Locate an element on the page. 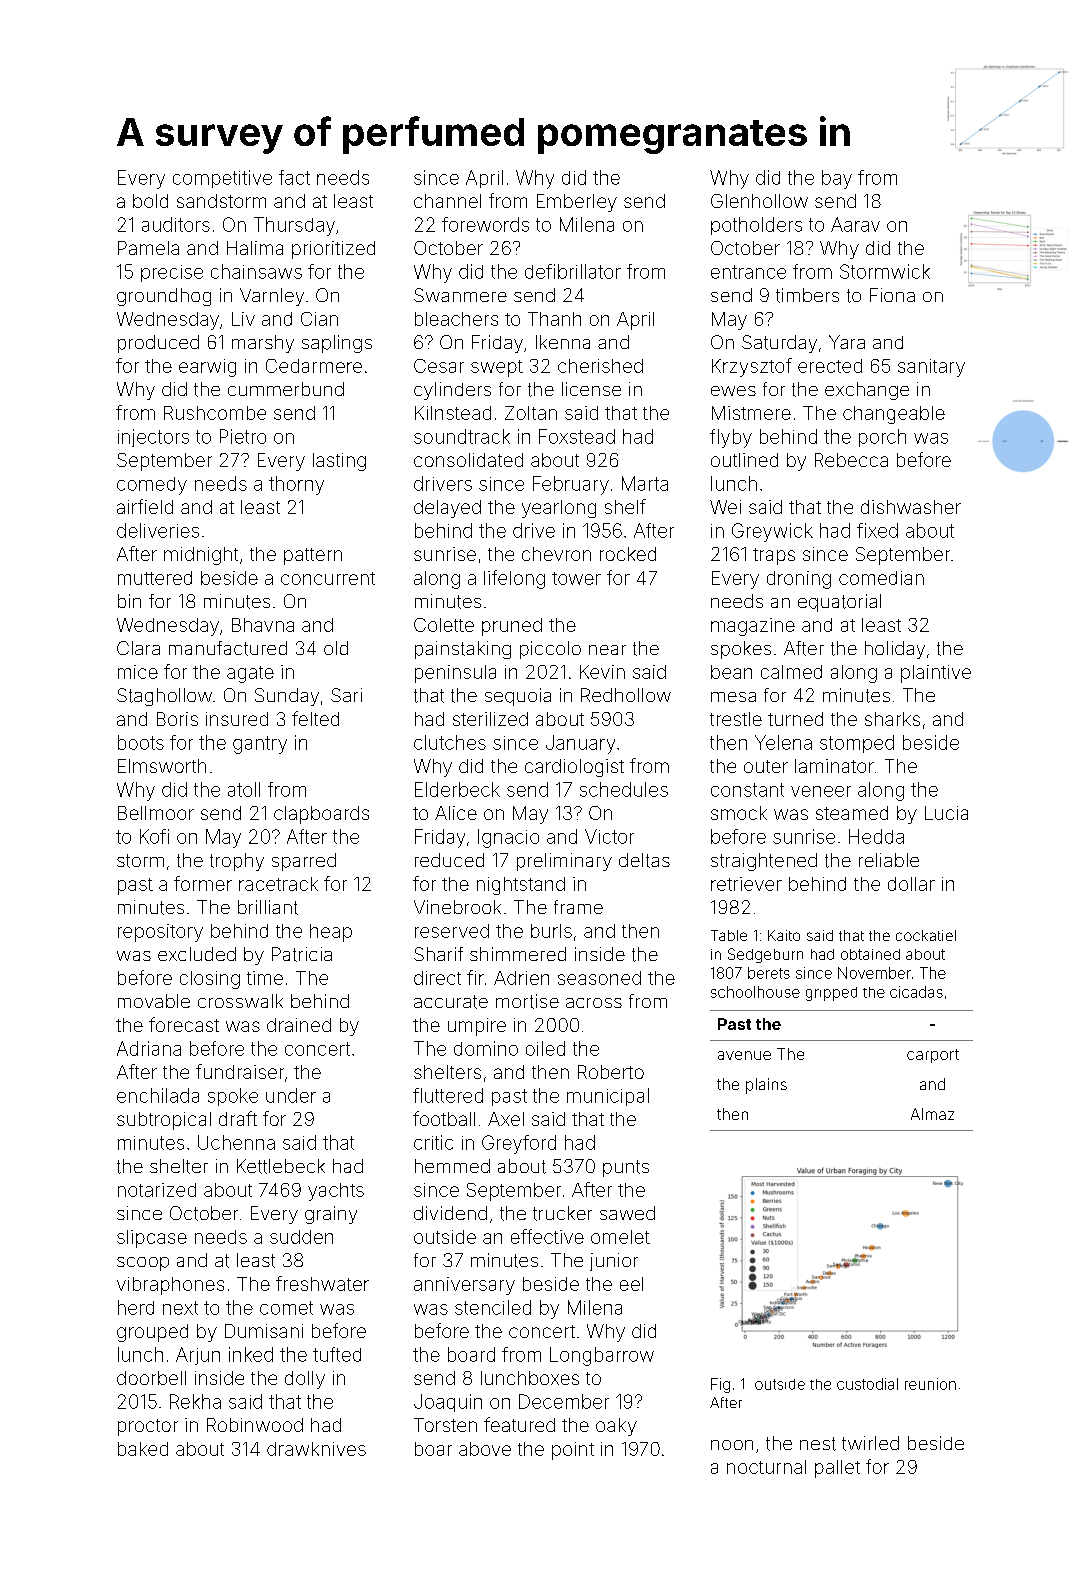 The image size is (1089, 1577). baked is located at coordinates (143, 1449).
